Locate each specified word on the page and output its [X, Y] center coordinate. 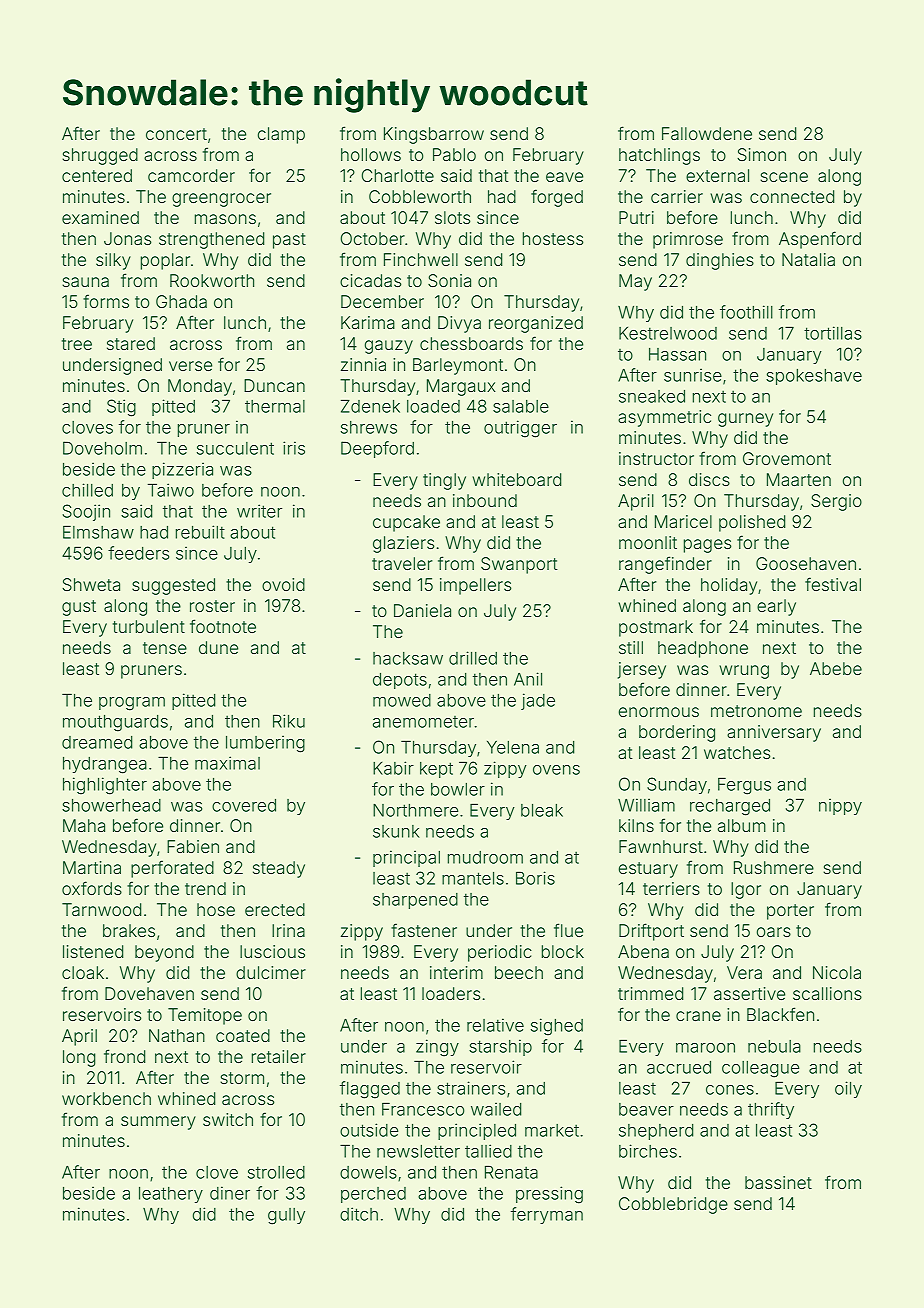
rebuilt [200, 532]
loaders [451, 993]
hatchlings [659, 156]
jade [538, 701]
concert [176, 134]
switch [228, 1119]
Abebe [836, 668]
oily [848, 1089]
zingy [437, 1048]
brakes [129, 930]
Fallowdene [707, 133]
